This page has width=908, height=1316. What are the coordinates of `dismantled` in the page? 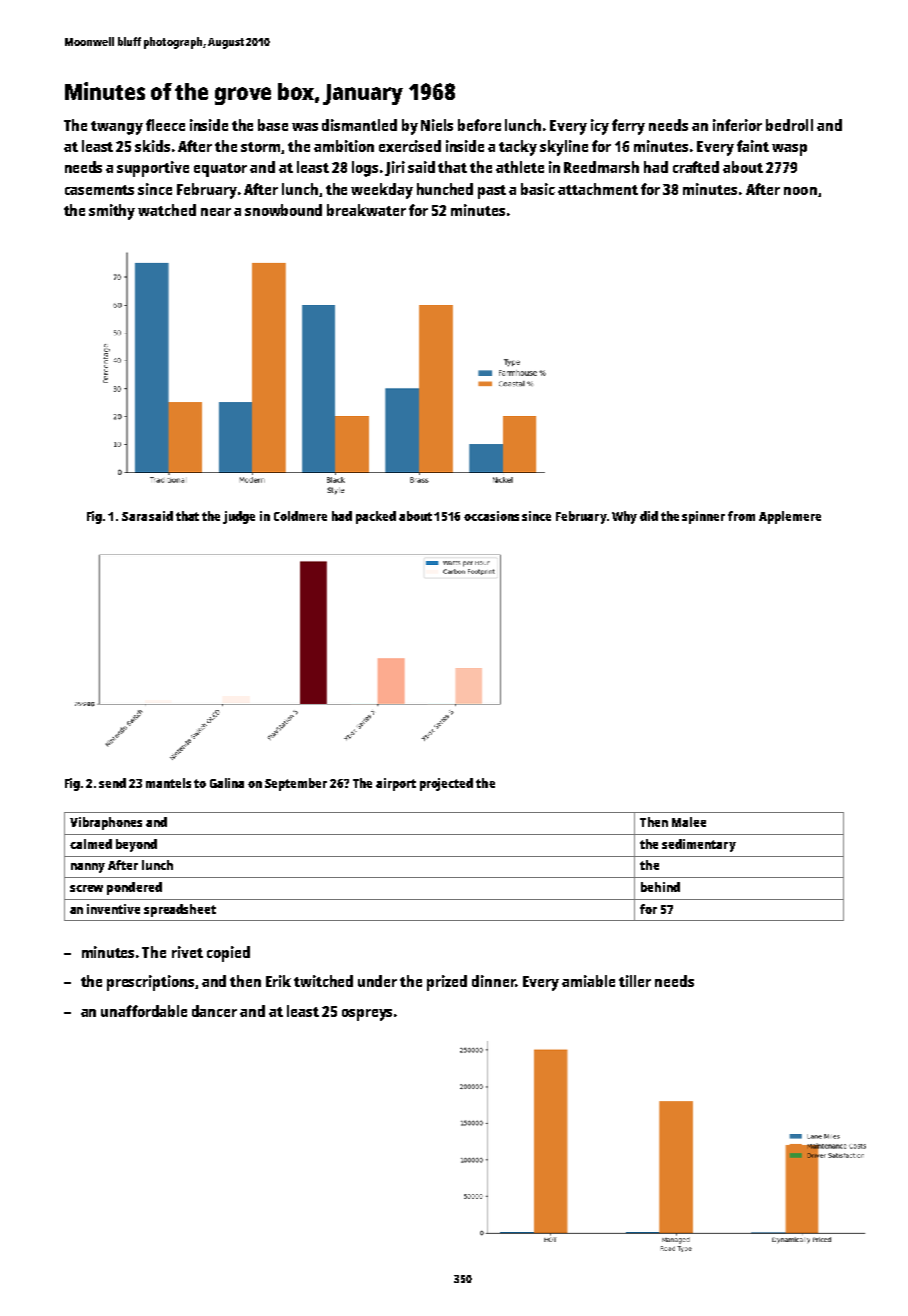 It's located at (359, 125).
